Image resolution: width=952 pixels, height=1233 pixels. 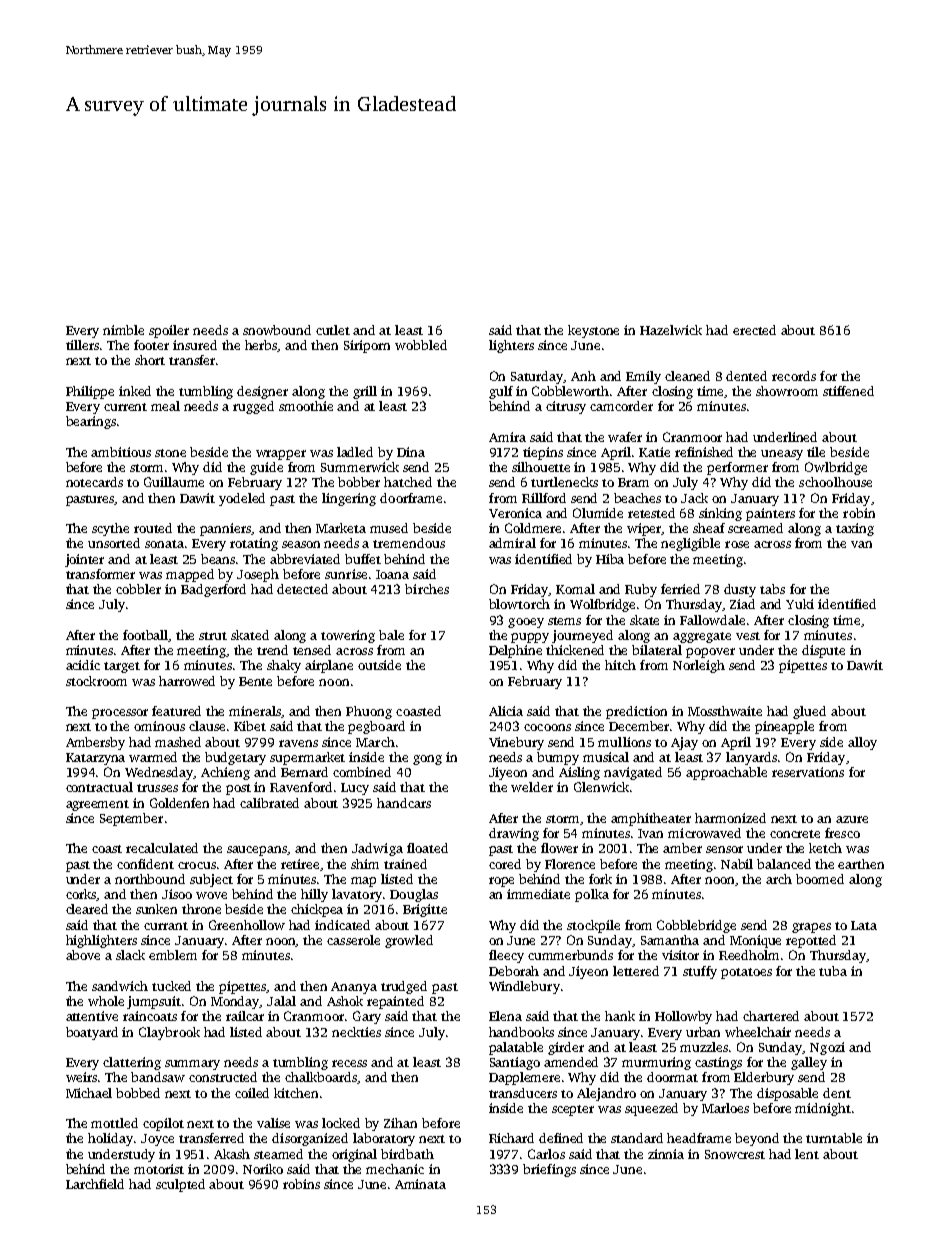 I want to click on football, so click(x=146, y=636).
